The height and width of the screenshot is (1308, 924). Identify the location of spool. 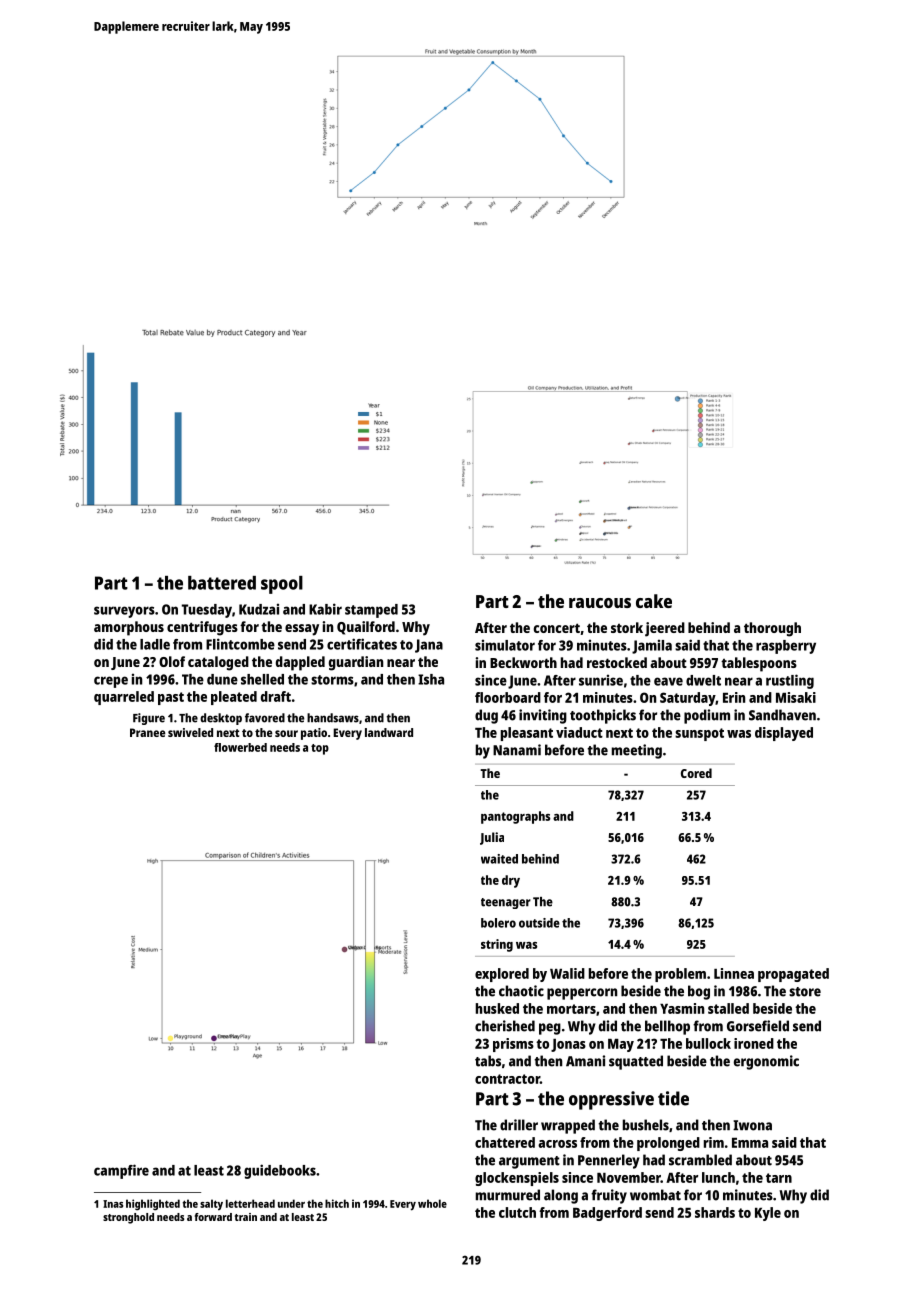
(282, 585).
